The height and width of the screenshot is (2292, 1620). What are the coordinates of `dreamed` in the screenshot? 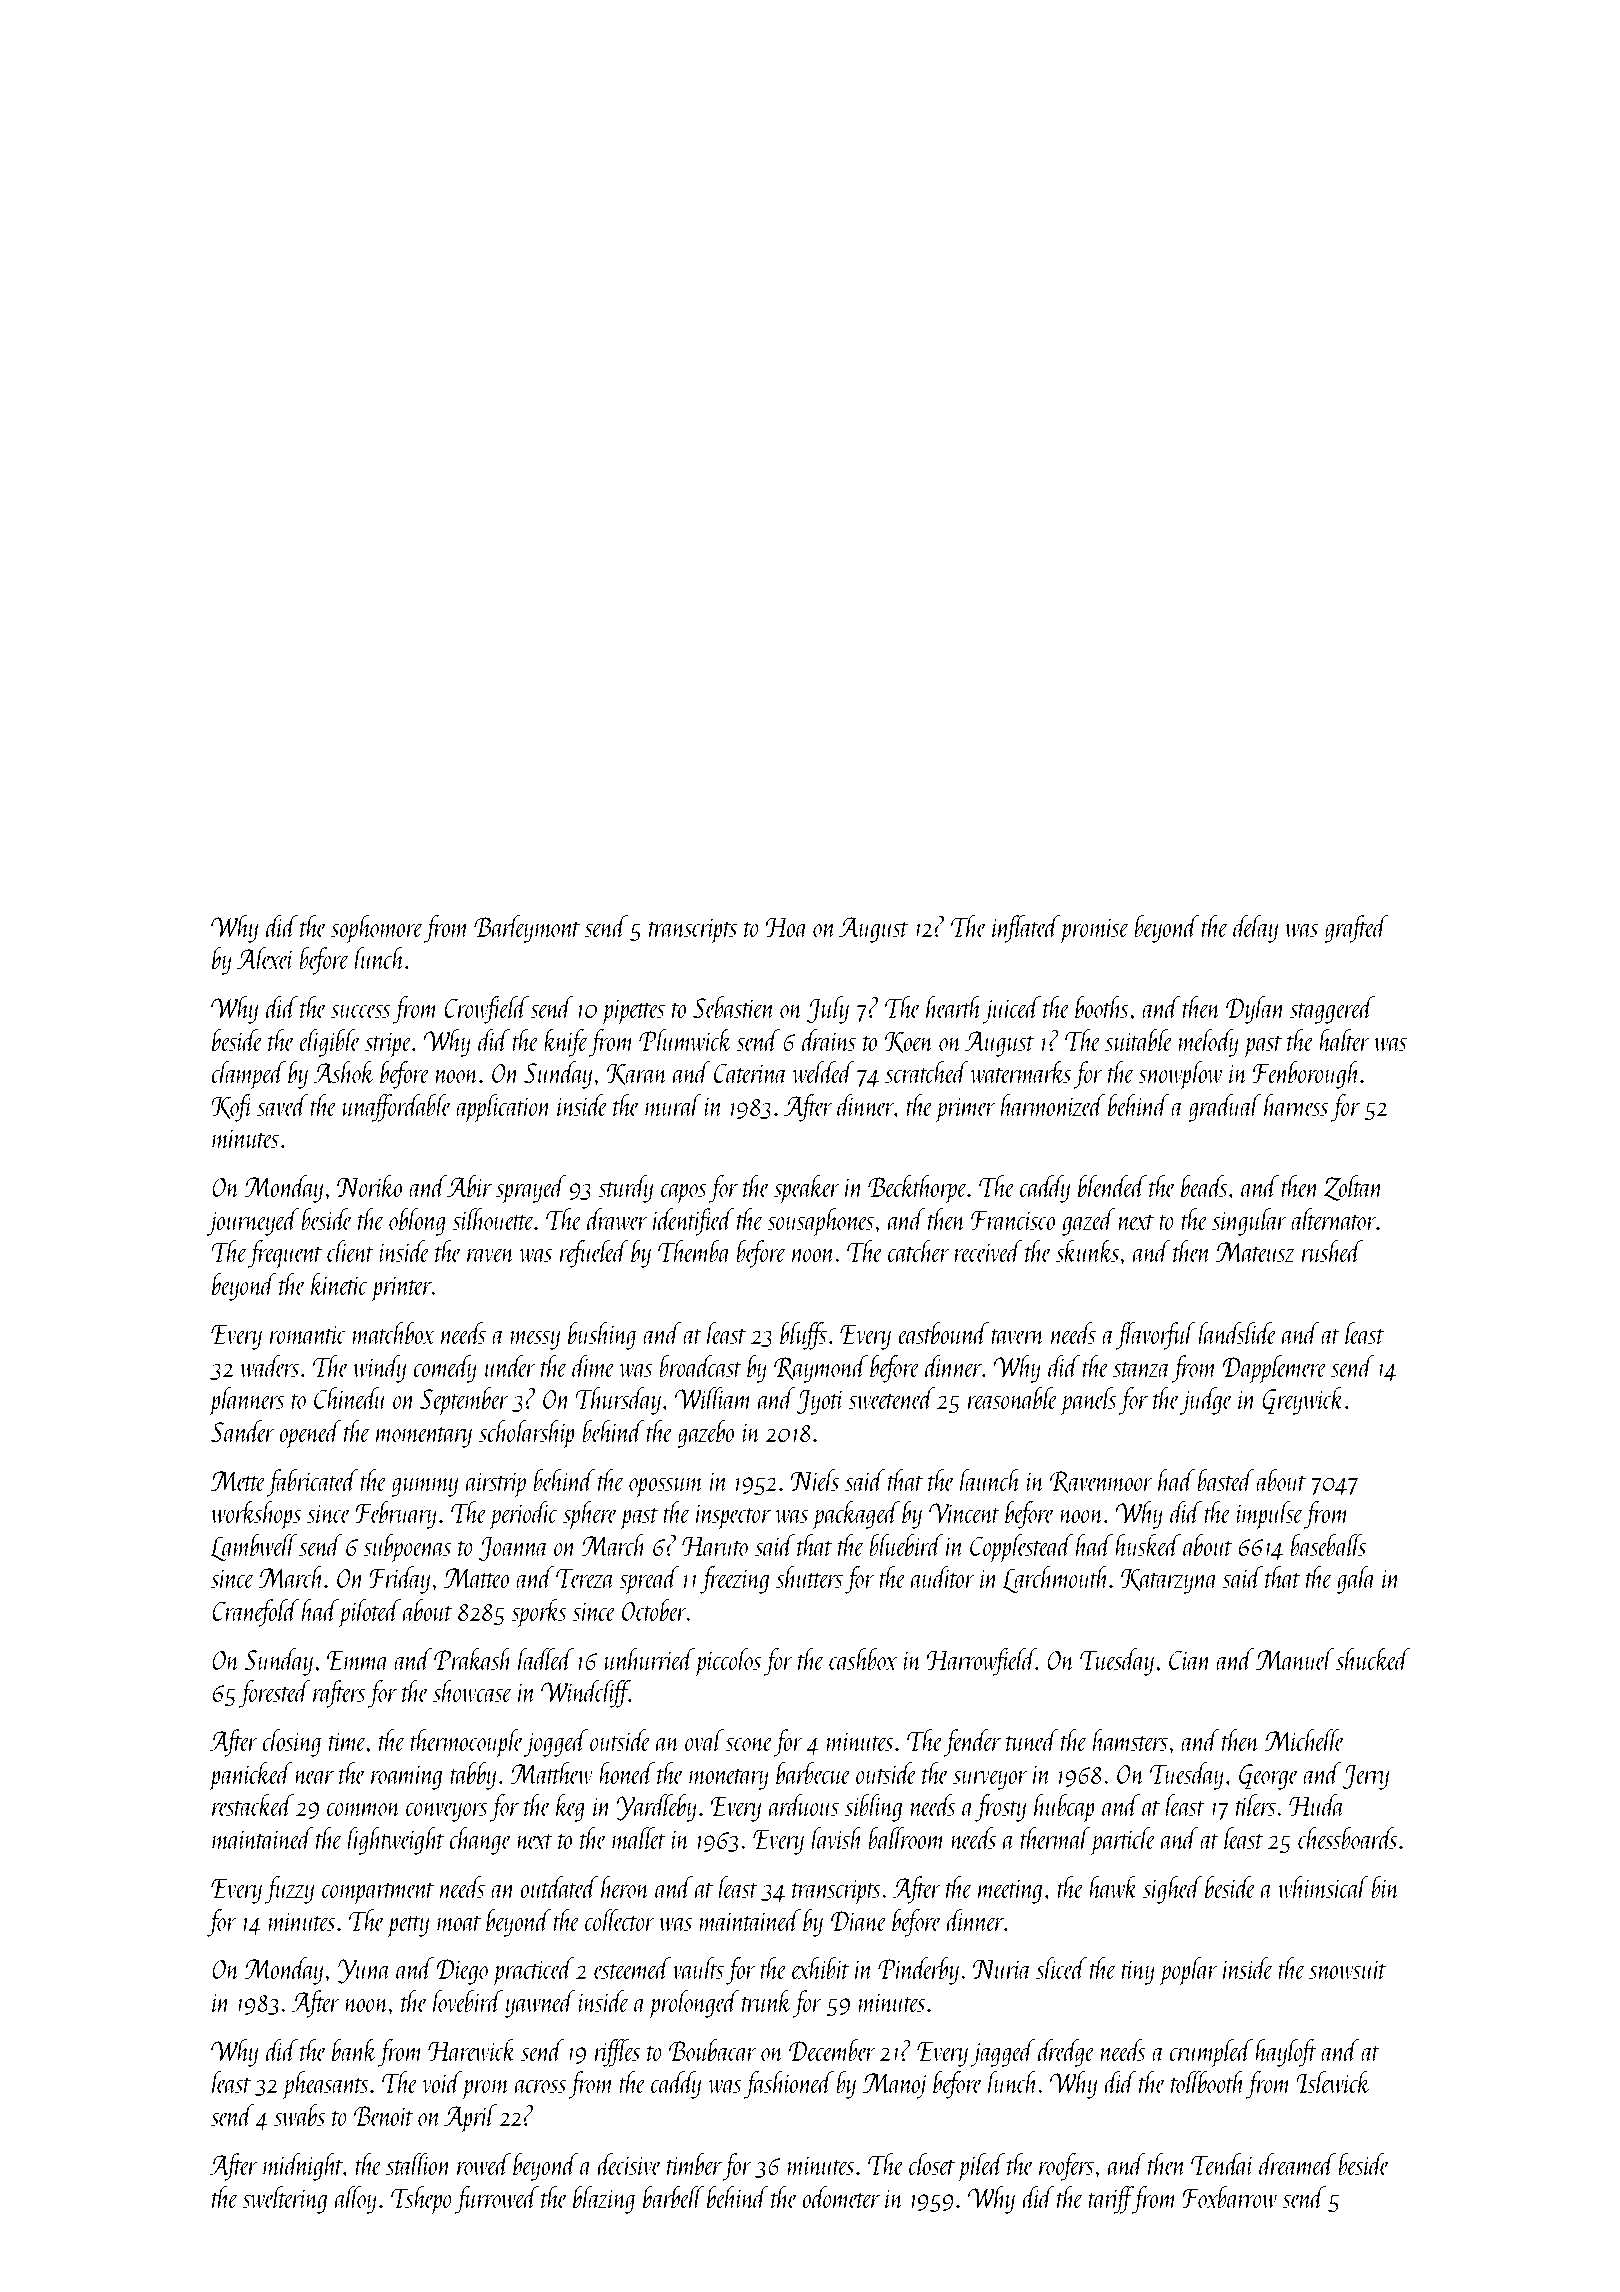 It's located at (1297, 2164).
